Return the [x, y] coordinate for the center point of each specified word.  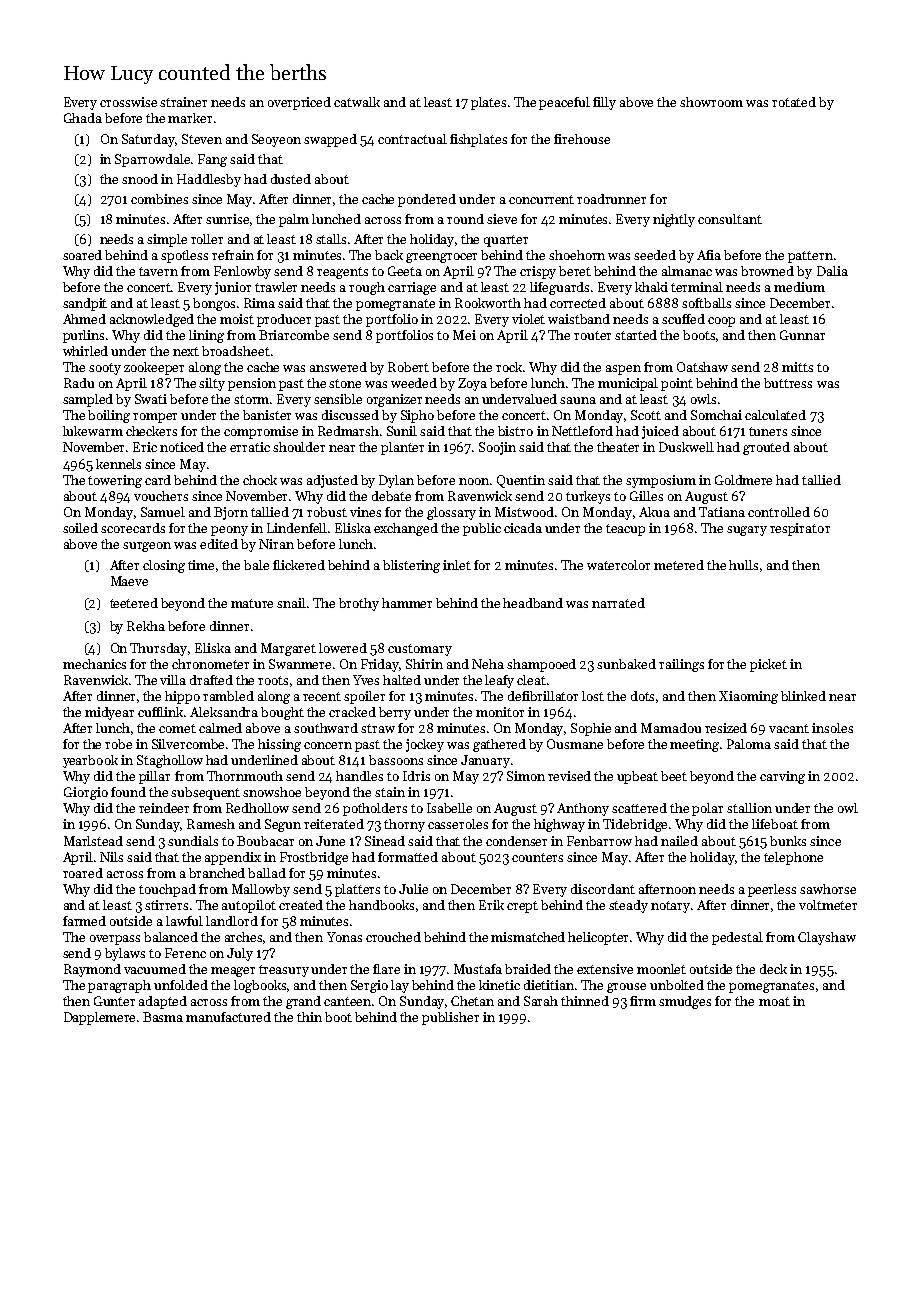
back [389, 255]
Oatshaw [702, 367]
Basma [163, 1017]
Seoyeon [276, 140]
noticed [182, 447]
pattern [810, 257]
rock [509, 367]
